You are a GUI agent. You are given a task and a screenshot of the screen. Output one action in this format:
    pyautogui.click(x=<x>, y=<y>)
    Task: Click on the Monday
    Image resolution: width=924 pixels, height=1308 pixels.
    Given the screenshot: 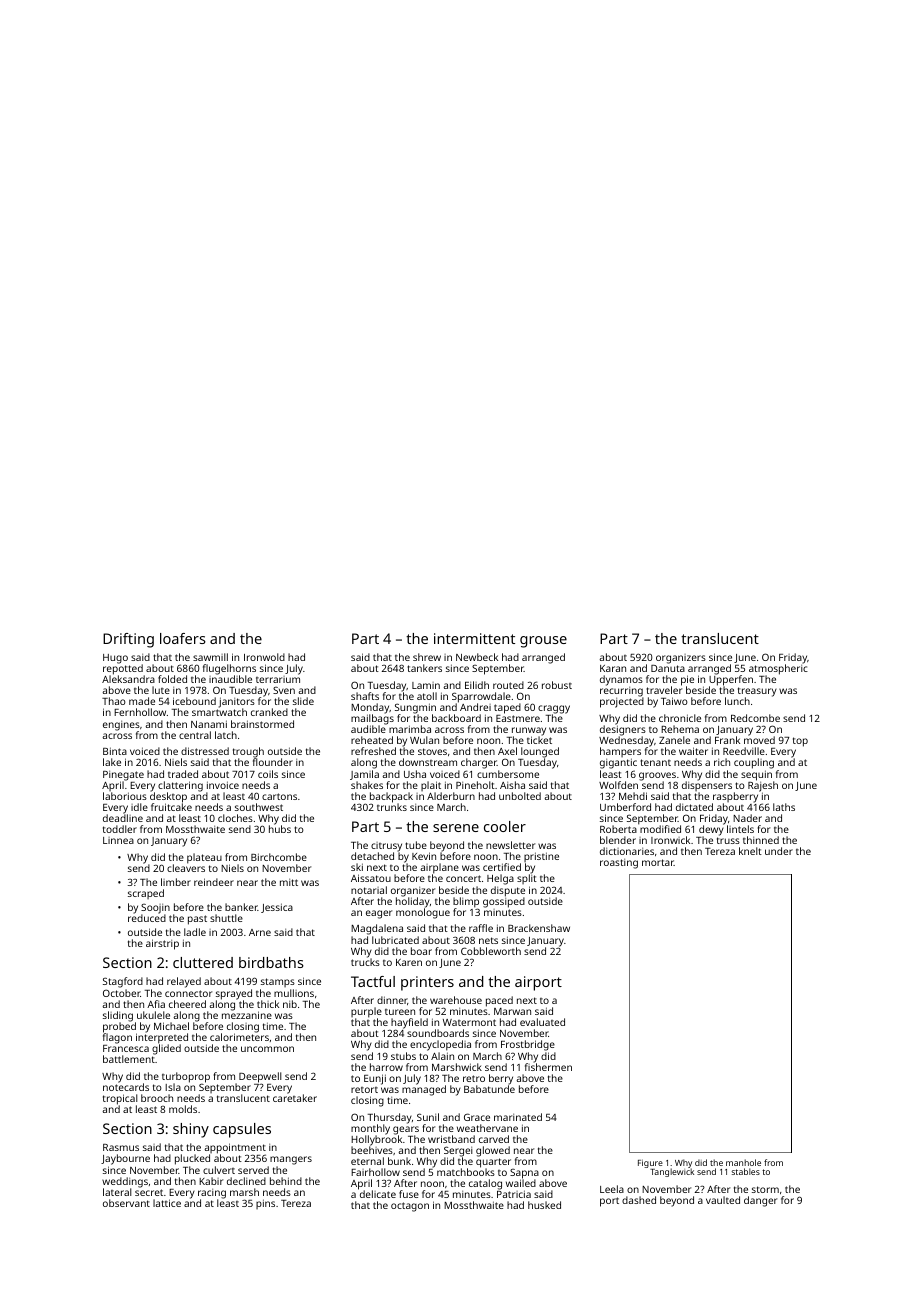 What is the action you would take?
    pyautogui.click(x=370, y=708)
